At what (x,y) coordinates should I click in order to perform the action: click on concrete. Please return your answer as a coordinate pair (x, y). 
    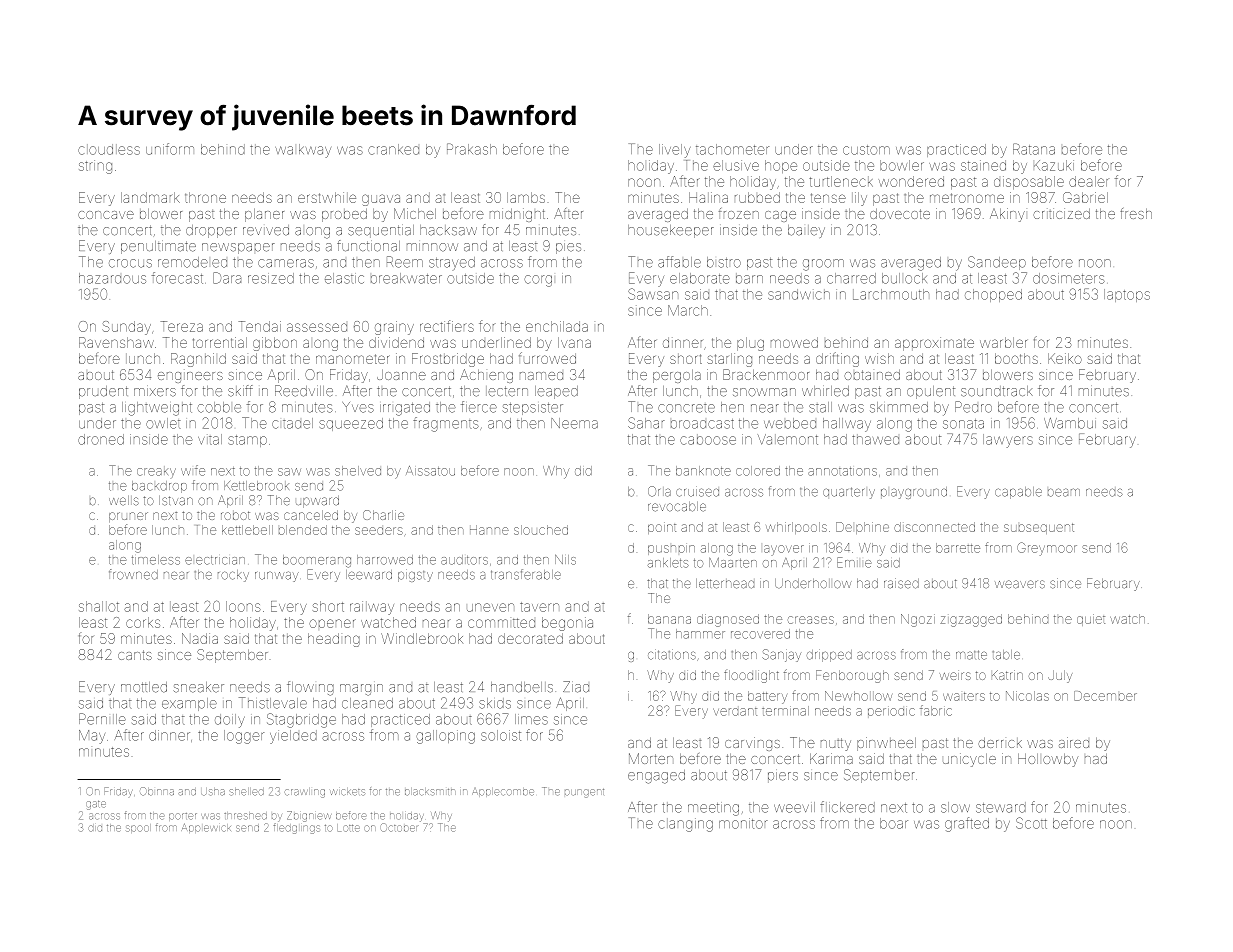
    Looking at the image, I should click on (686, 408).
